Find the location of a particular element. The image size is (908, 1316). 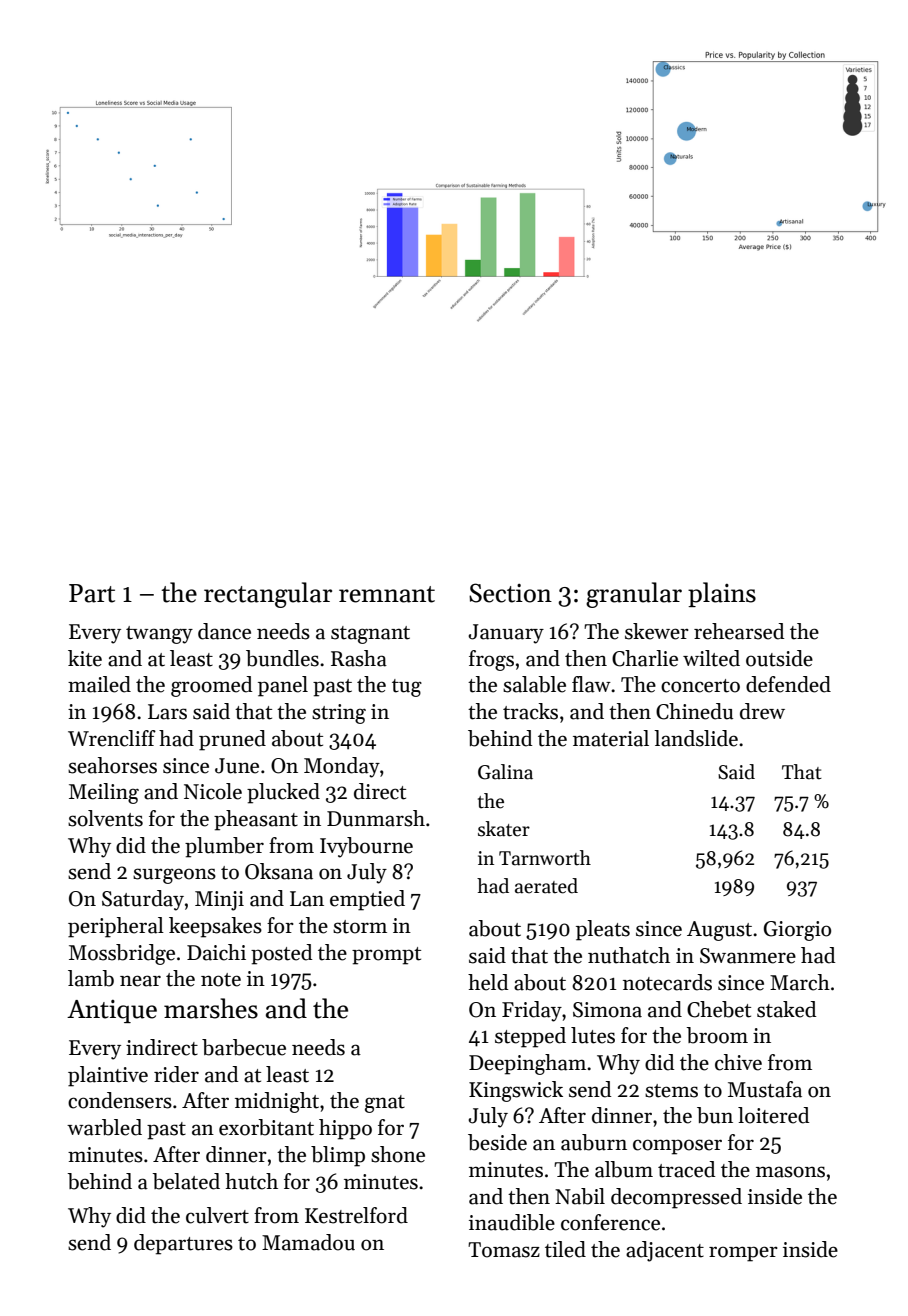

culvert is located at coordinates (217, 1215).
